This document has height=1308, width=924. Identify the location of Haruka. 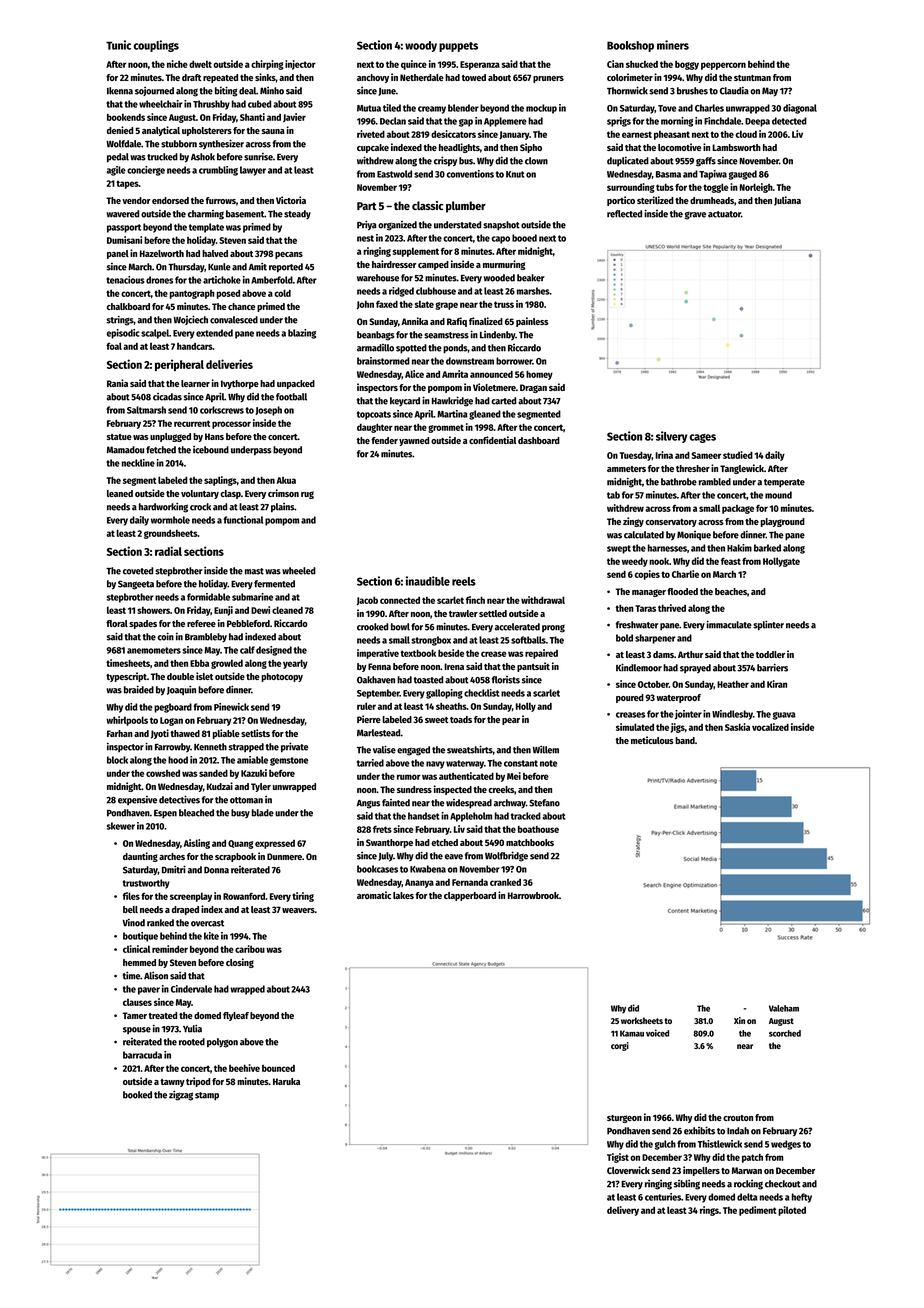
(286, 1081).
